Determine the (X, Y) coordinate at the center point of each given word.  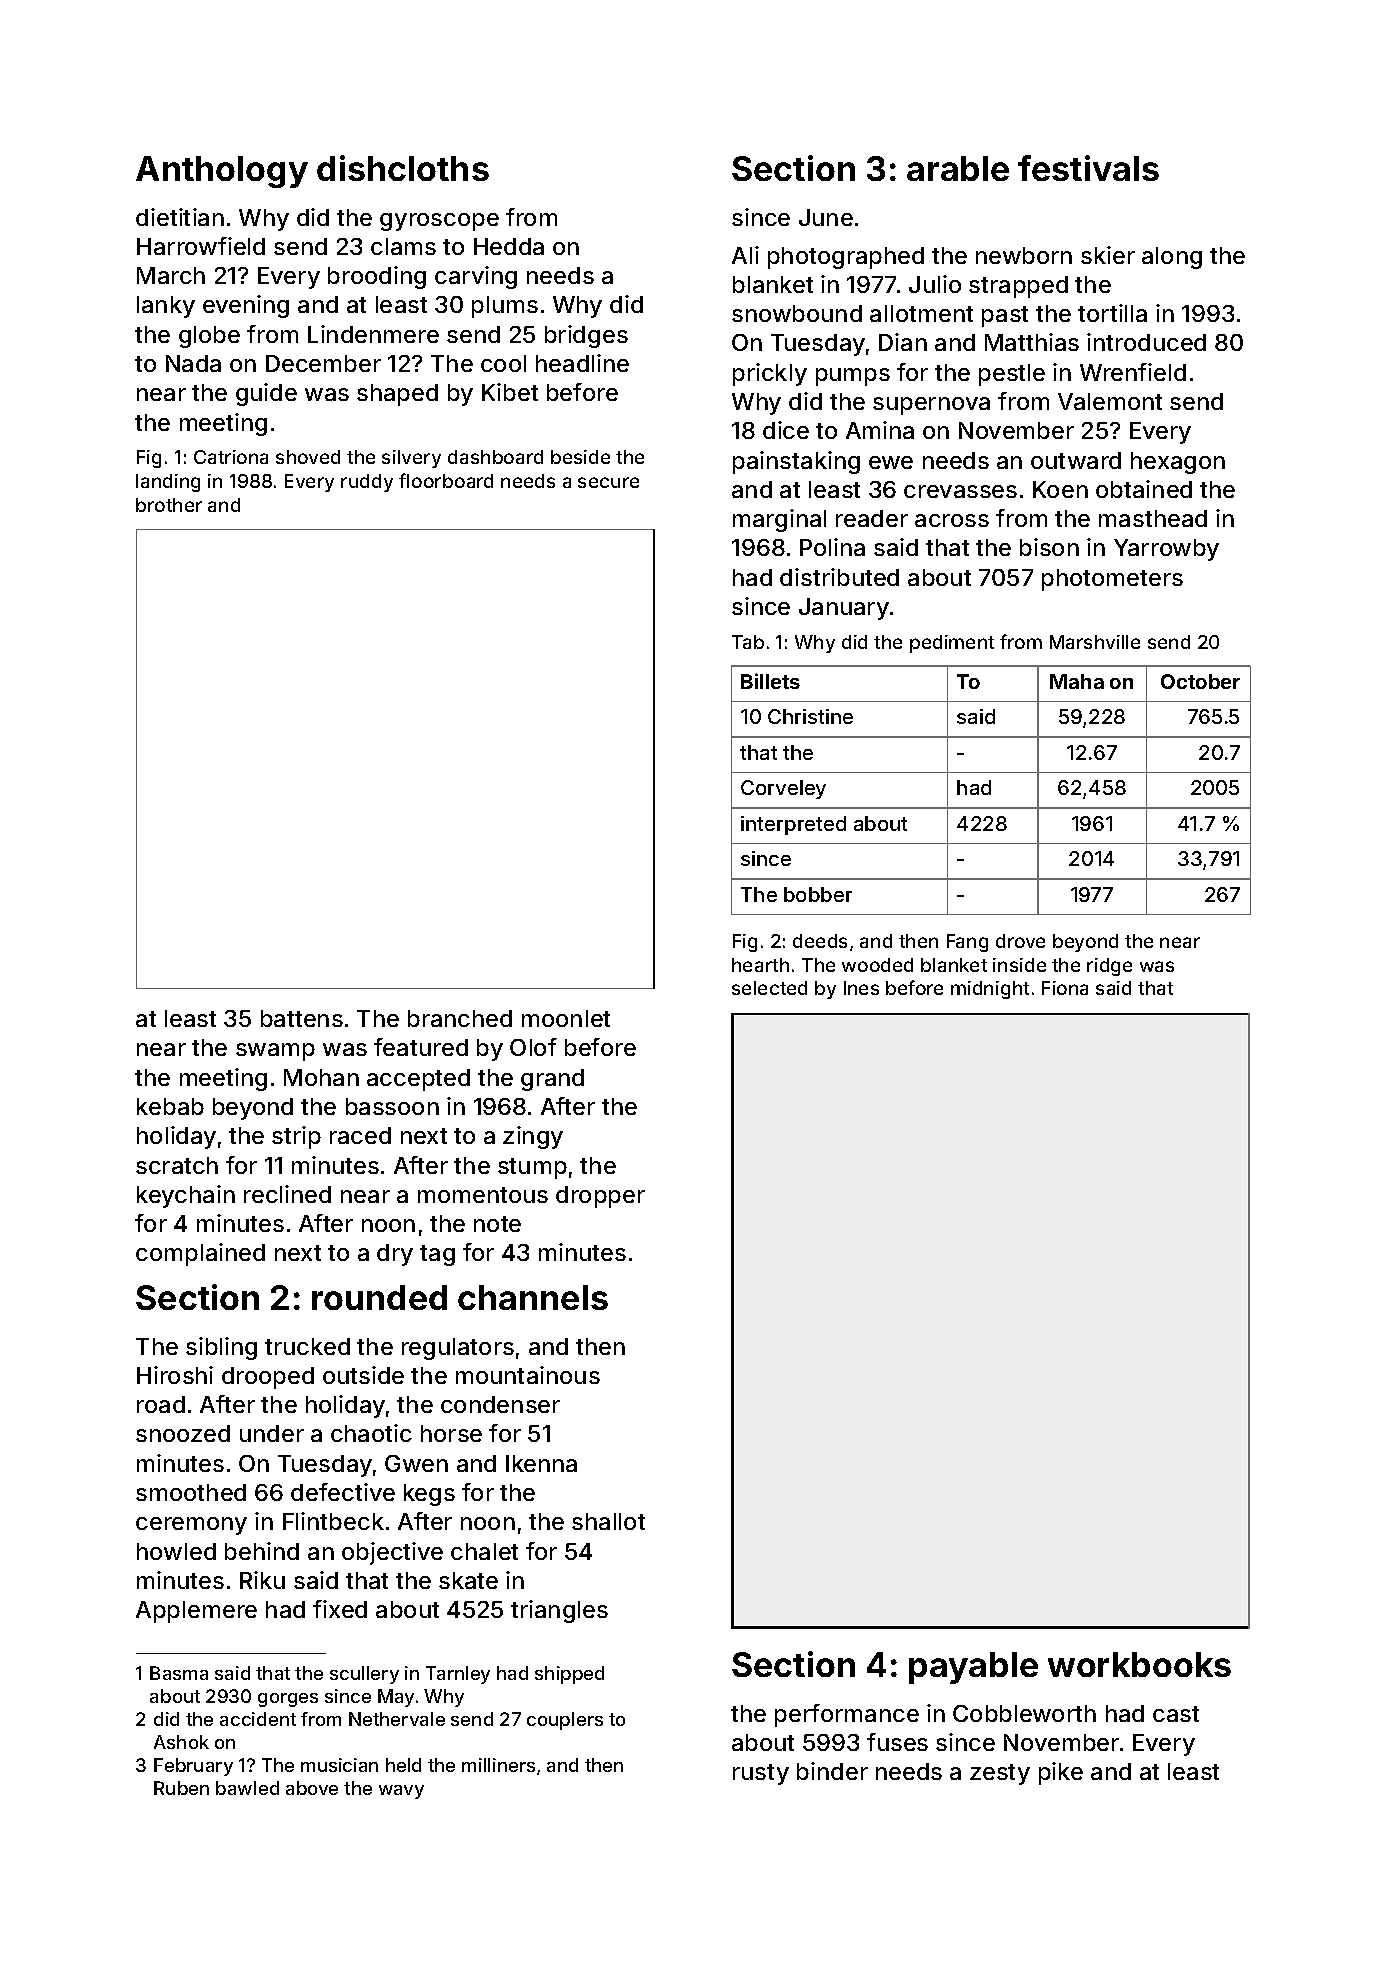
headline (582, 363)
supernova (931, 406)
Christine (810, 716)
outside (363, 1375)
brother (169, 505)
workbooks (1139, 1664)
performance (847, 1715)
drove (1020, 941)
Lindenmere (373, 334)
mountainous (528, 1375)
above (312, 1788)
